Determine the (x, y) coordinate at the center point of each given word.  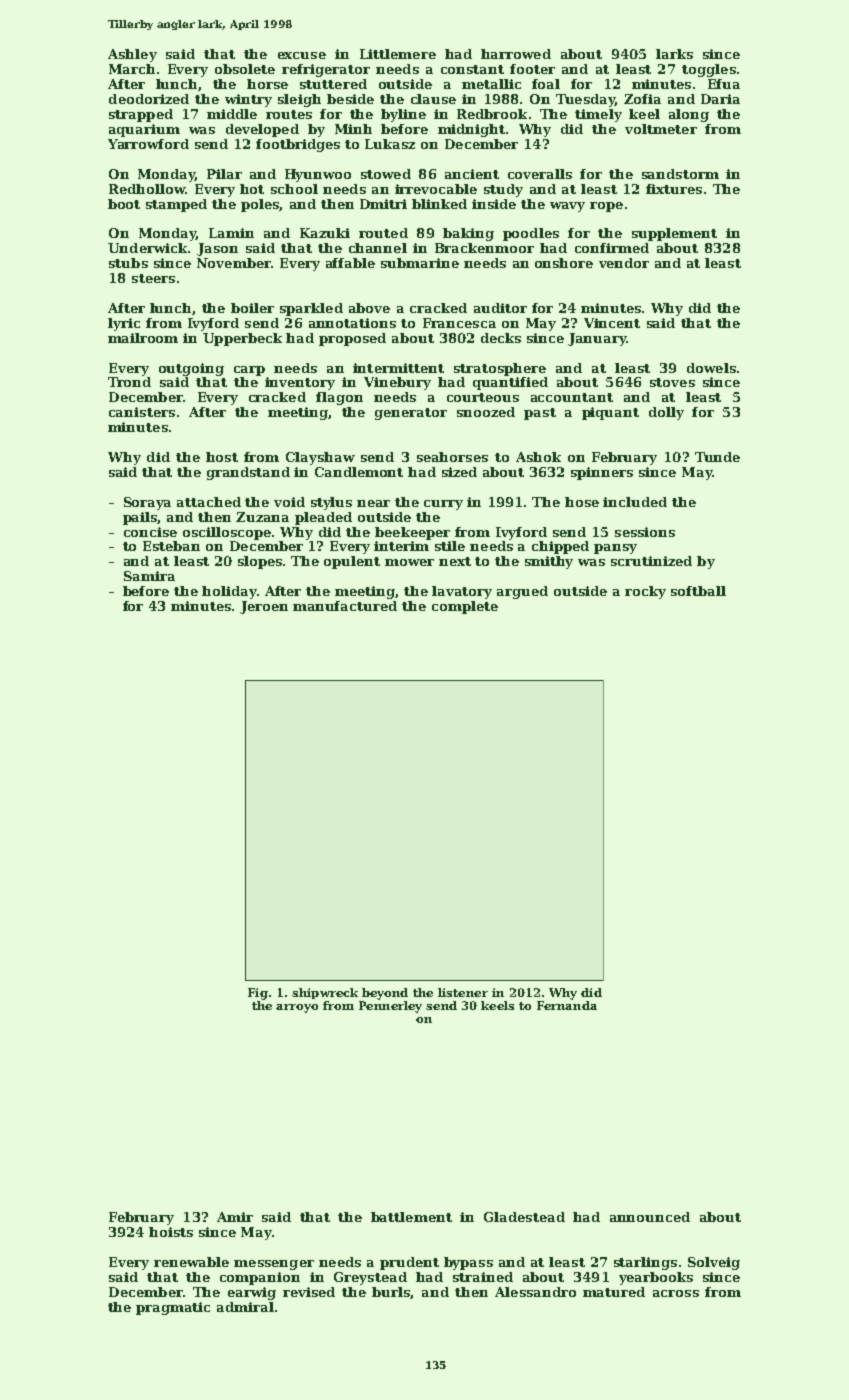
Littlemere (398, 54)
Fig (258, 994)
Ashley (132, 55)
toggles (709, 70)
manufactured (345, 606)
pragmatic (173, 1308)
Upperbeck (242, 339)
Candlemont (359, 472)
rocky (645, 592)
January (597, 339)
